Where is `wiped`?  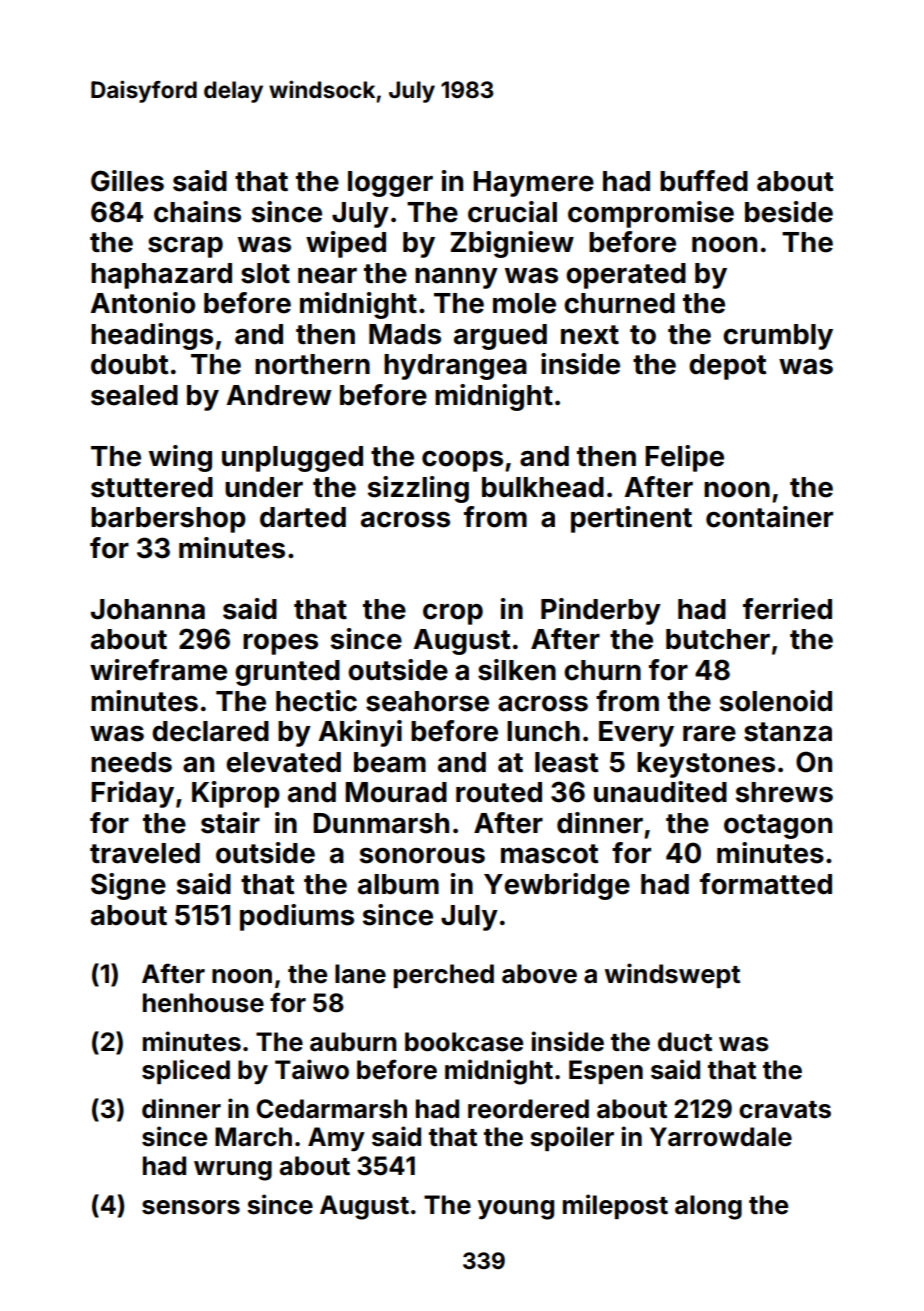 wiped is located at coordinates (346, 244).
